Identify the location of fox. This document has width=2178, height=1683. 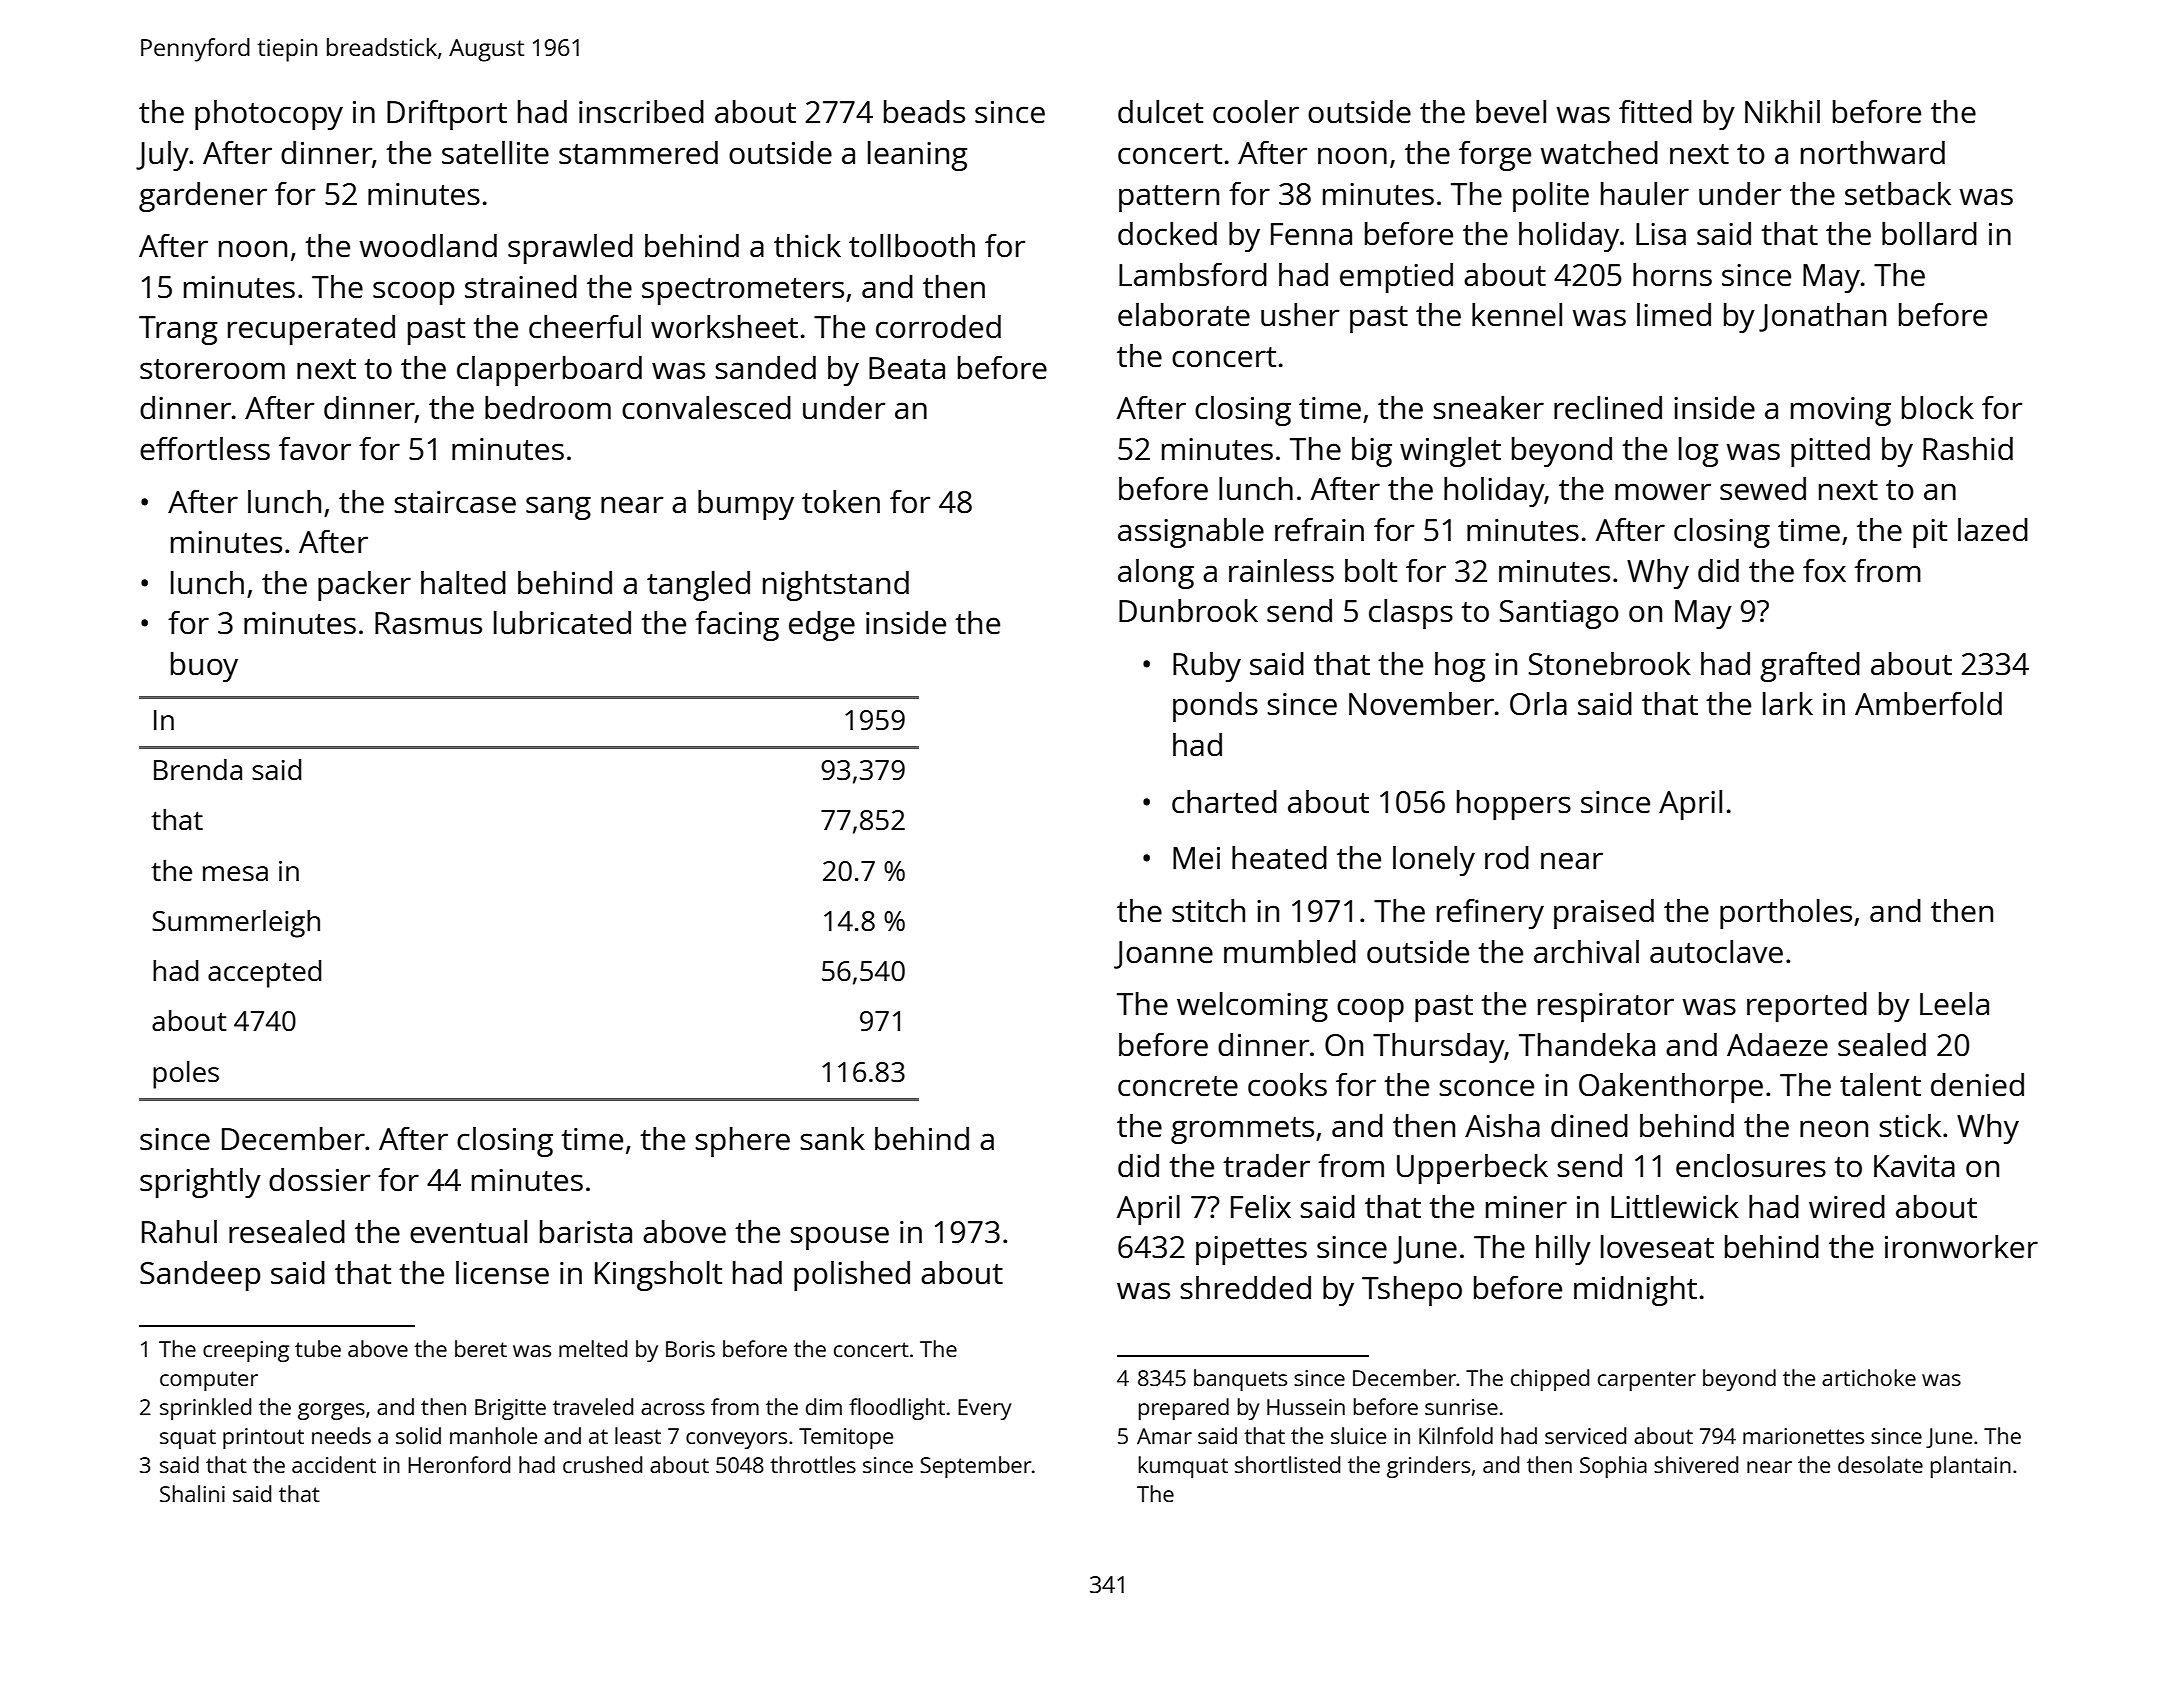
(1824, 570).
